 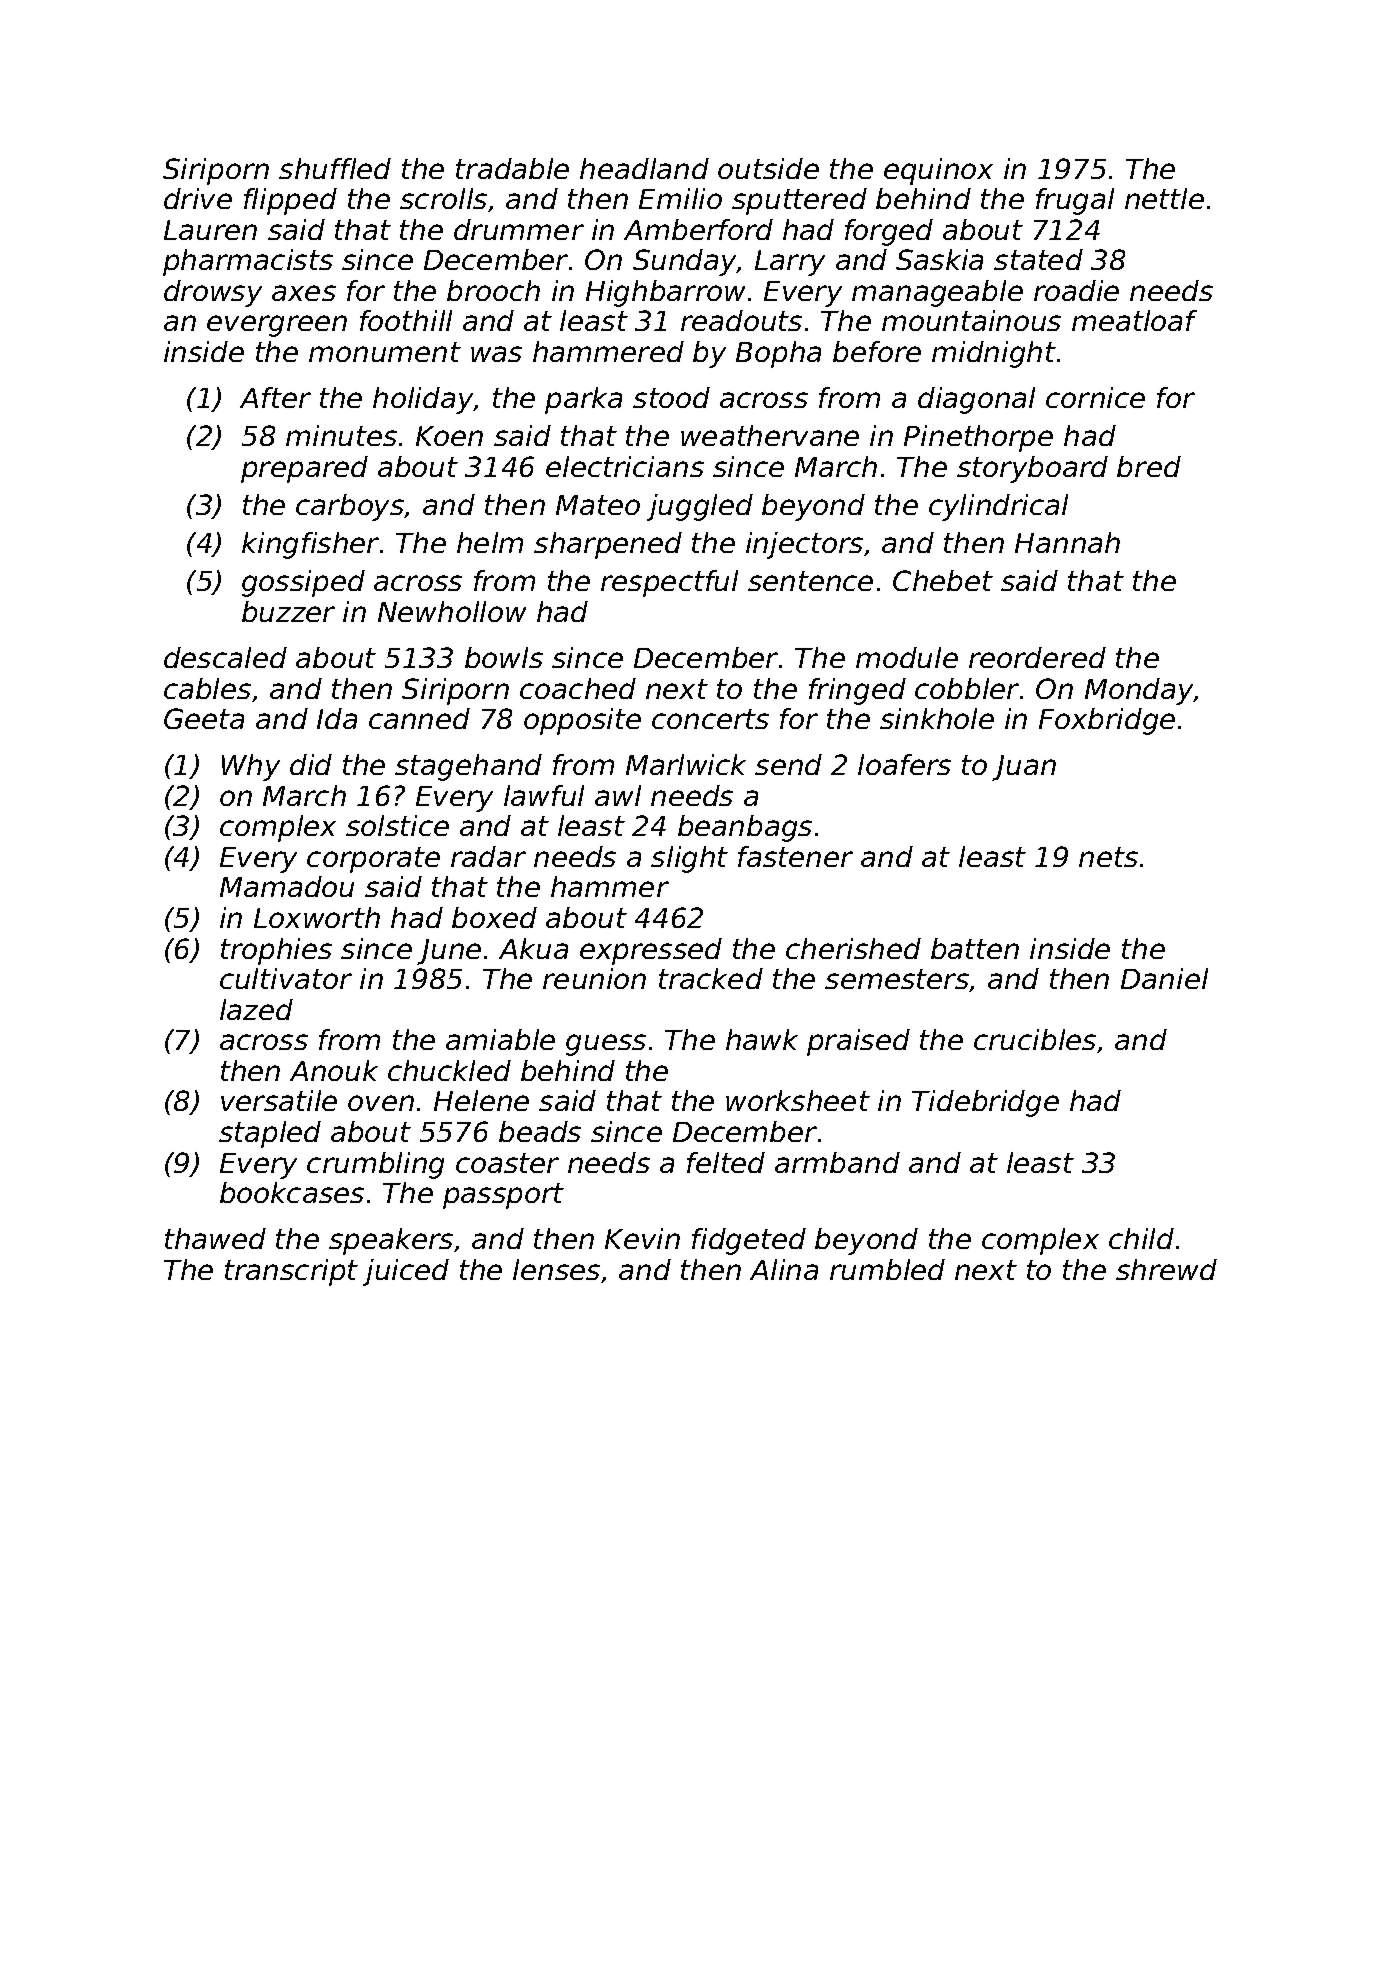 What do you see at coordinates (784, 1269) in the screenshot?
I see `Alina` at bounding box center [784, 1269].
